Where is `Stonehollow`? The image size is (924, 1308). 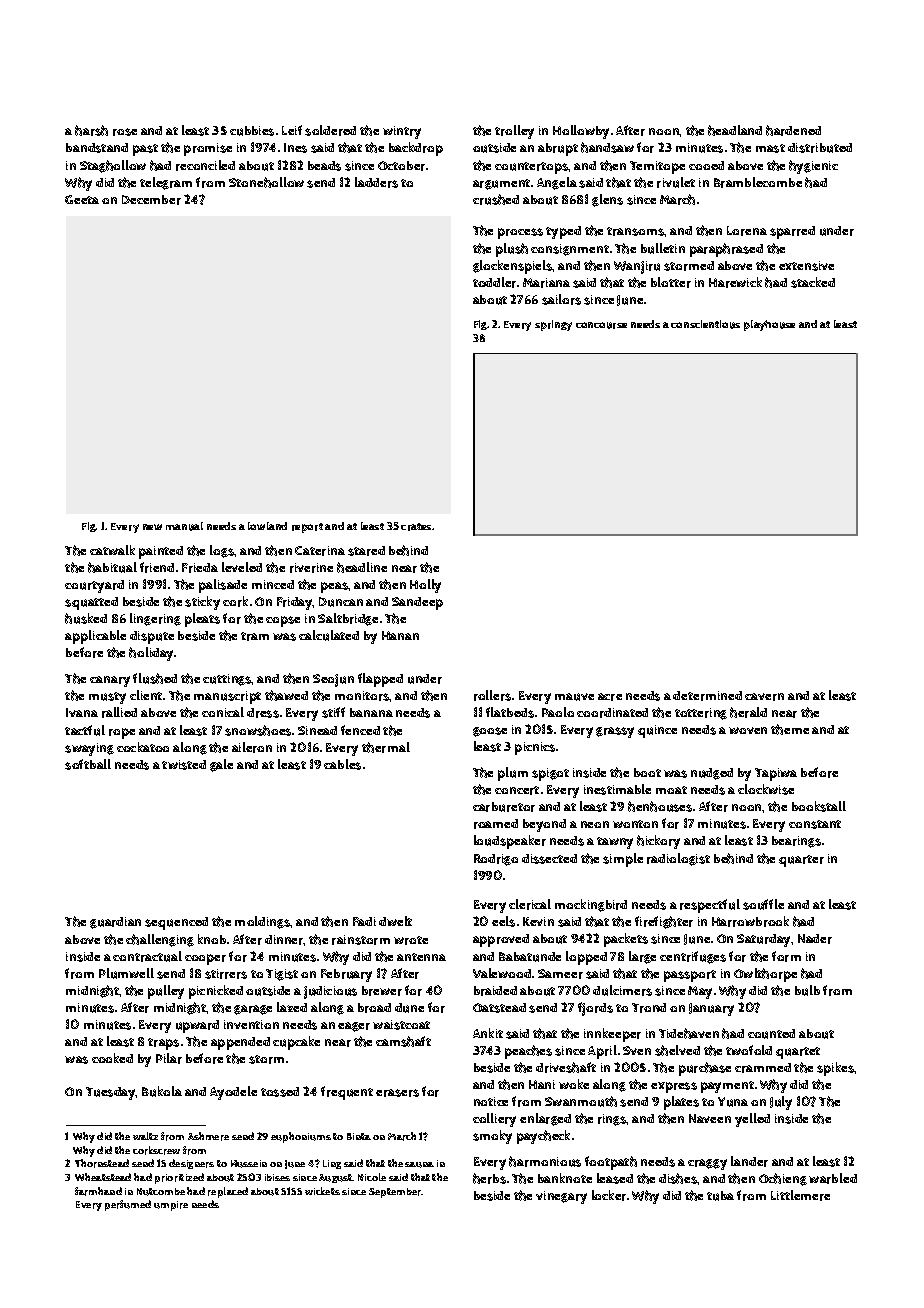 Stonehollow is located at coordinates (266, 182).
